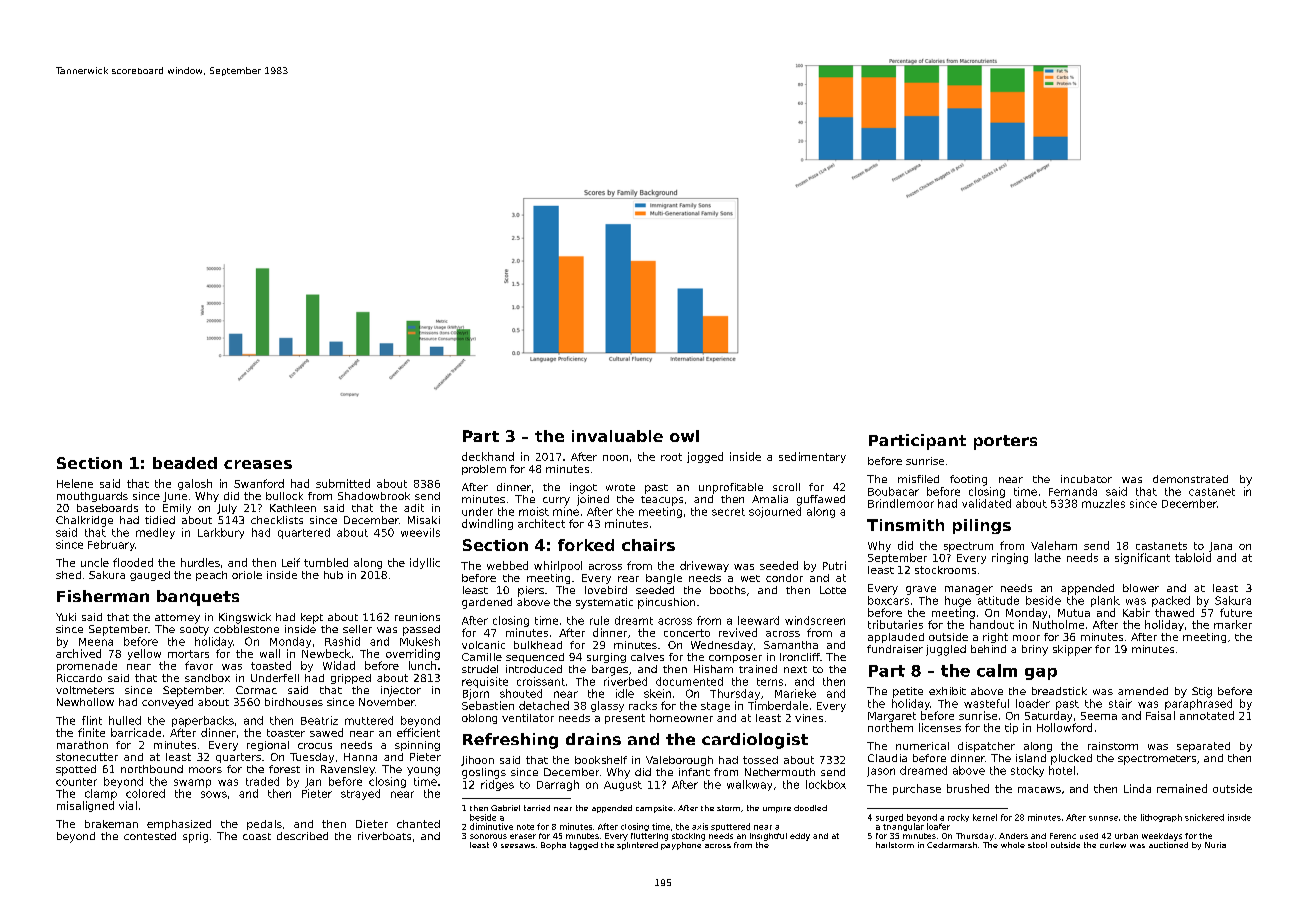  I want to click on systematic, so click(604, 603).
